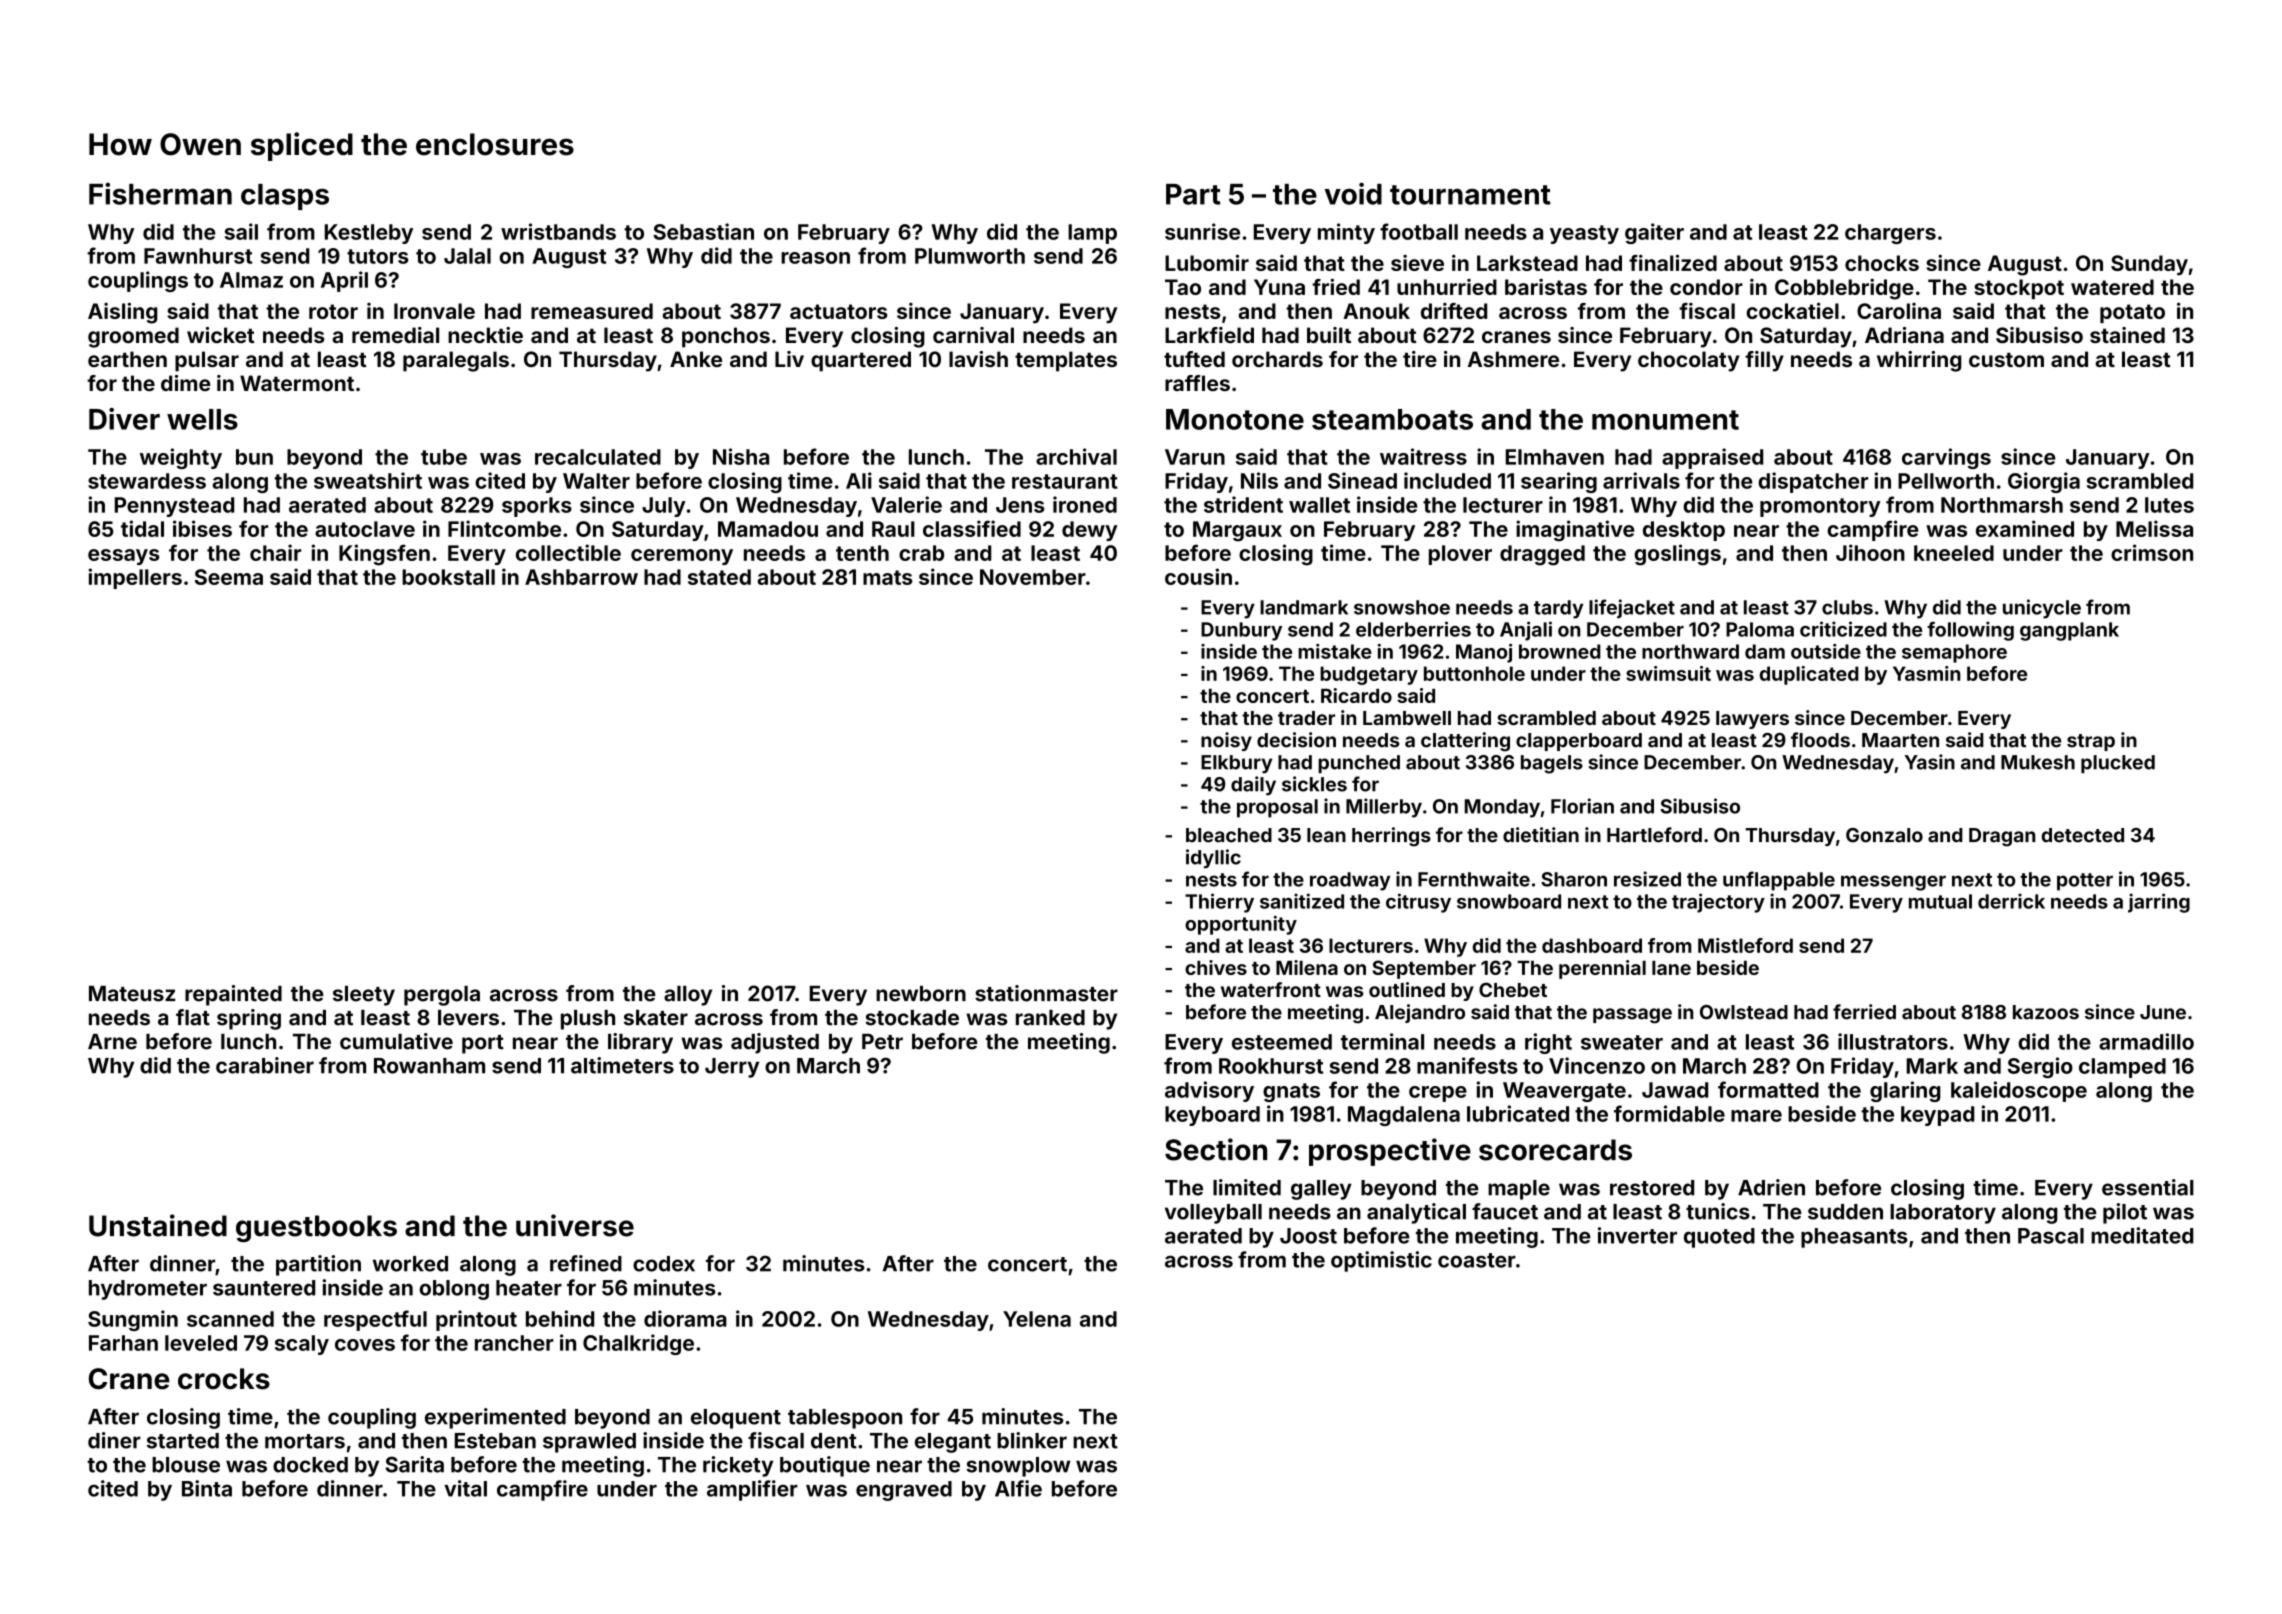 The image size is (2282, 1614). What do you see at coordinates (465, 1488) in the image?
I see `vital` at bounding box center [465, 1488].
